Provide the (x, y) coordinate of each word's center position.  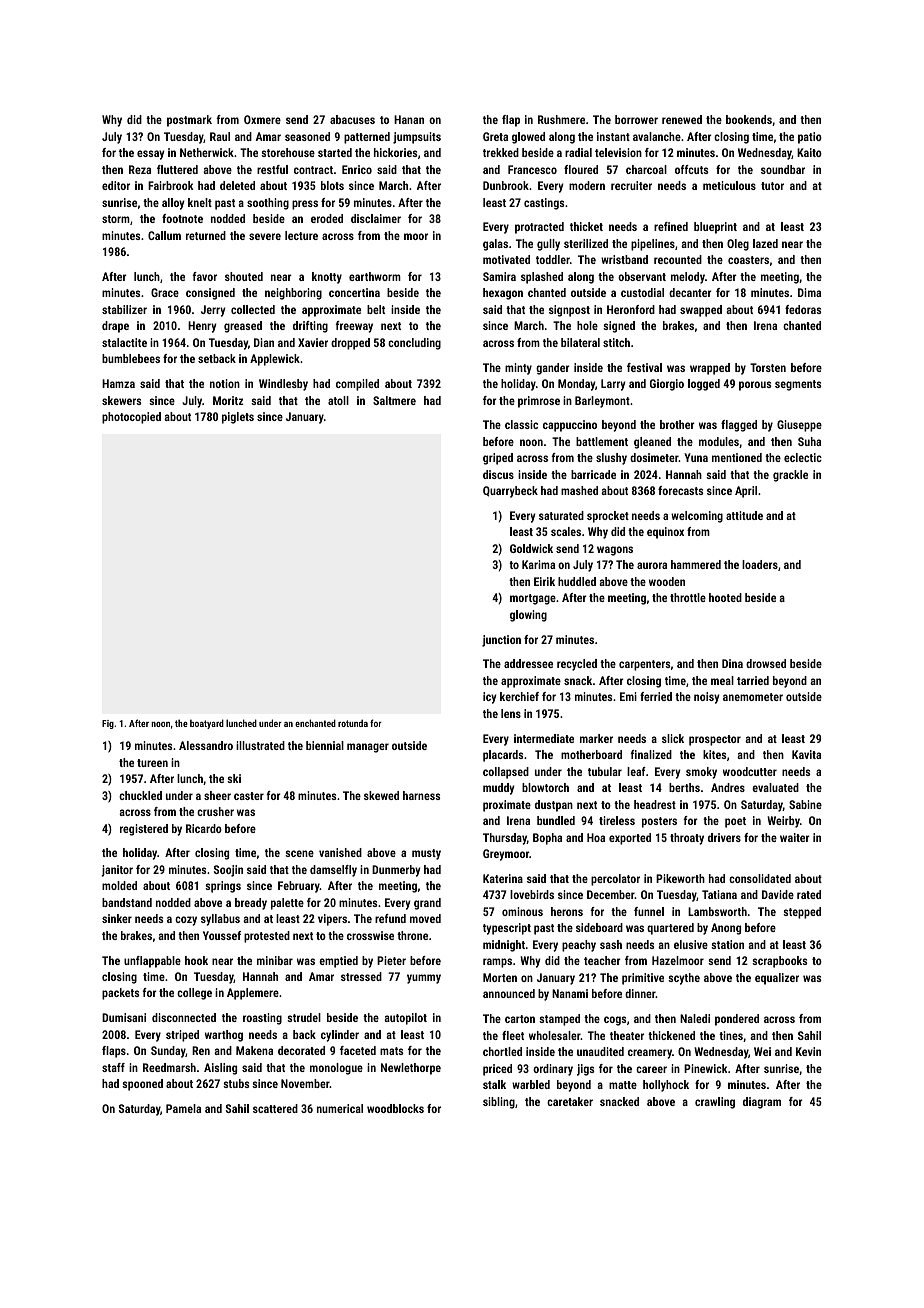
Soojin (228, 871)
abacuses (352, 119)
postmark (189, 121)
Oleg (738, 245)
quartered (670, 929)
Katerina (503, 878)
